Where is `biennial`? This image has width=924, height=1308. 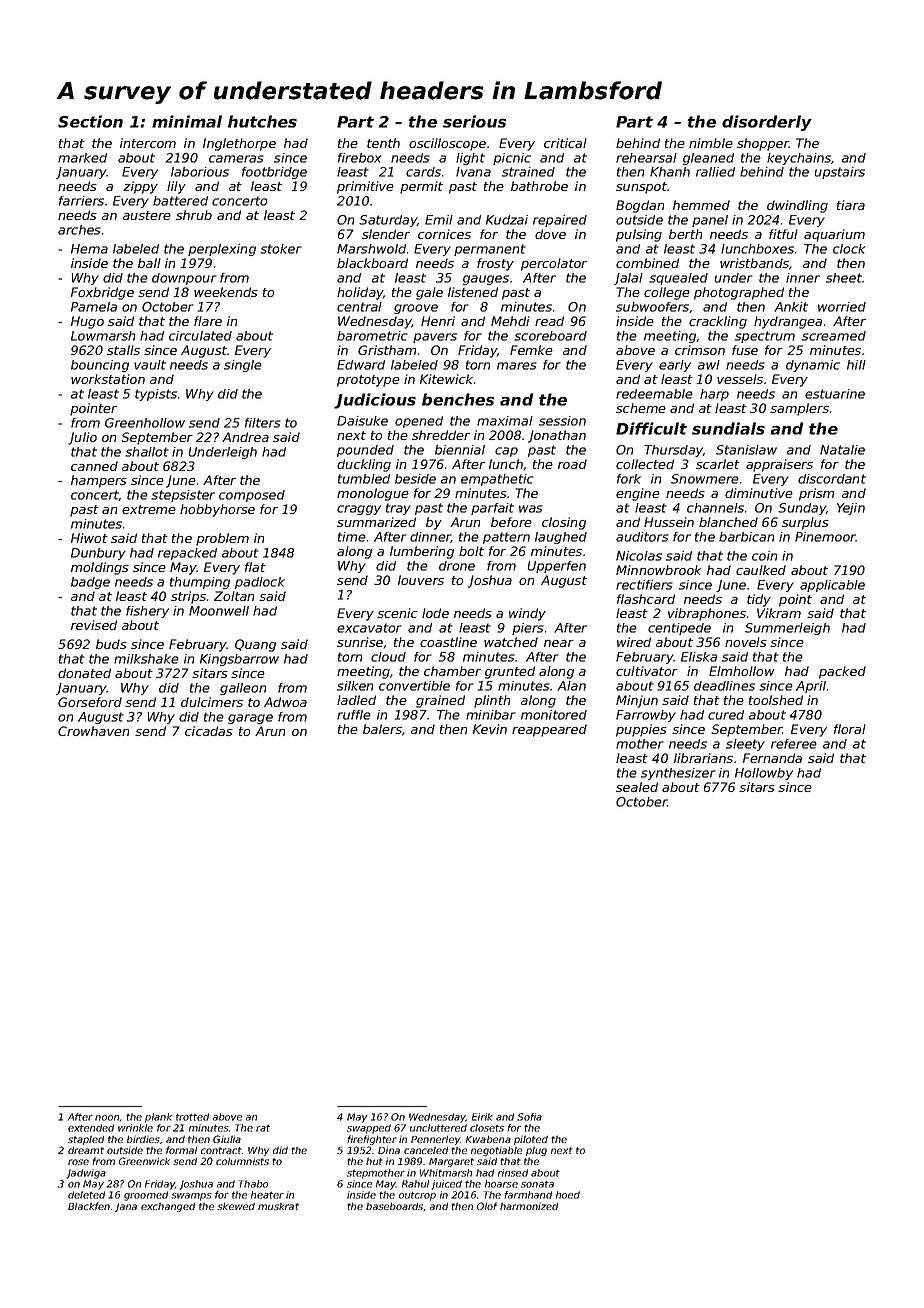 biennial is located at coordinates (460, 450).
